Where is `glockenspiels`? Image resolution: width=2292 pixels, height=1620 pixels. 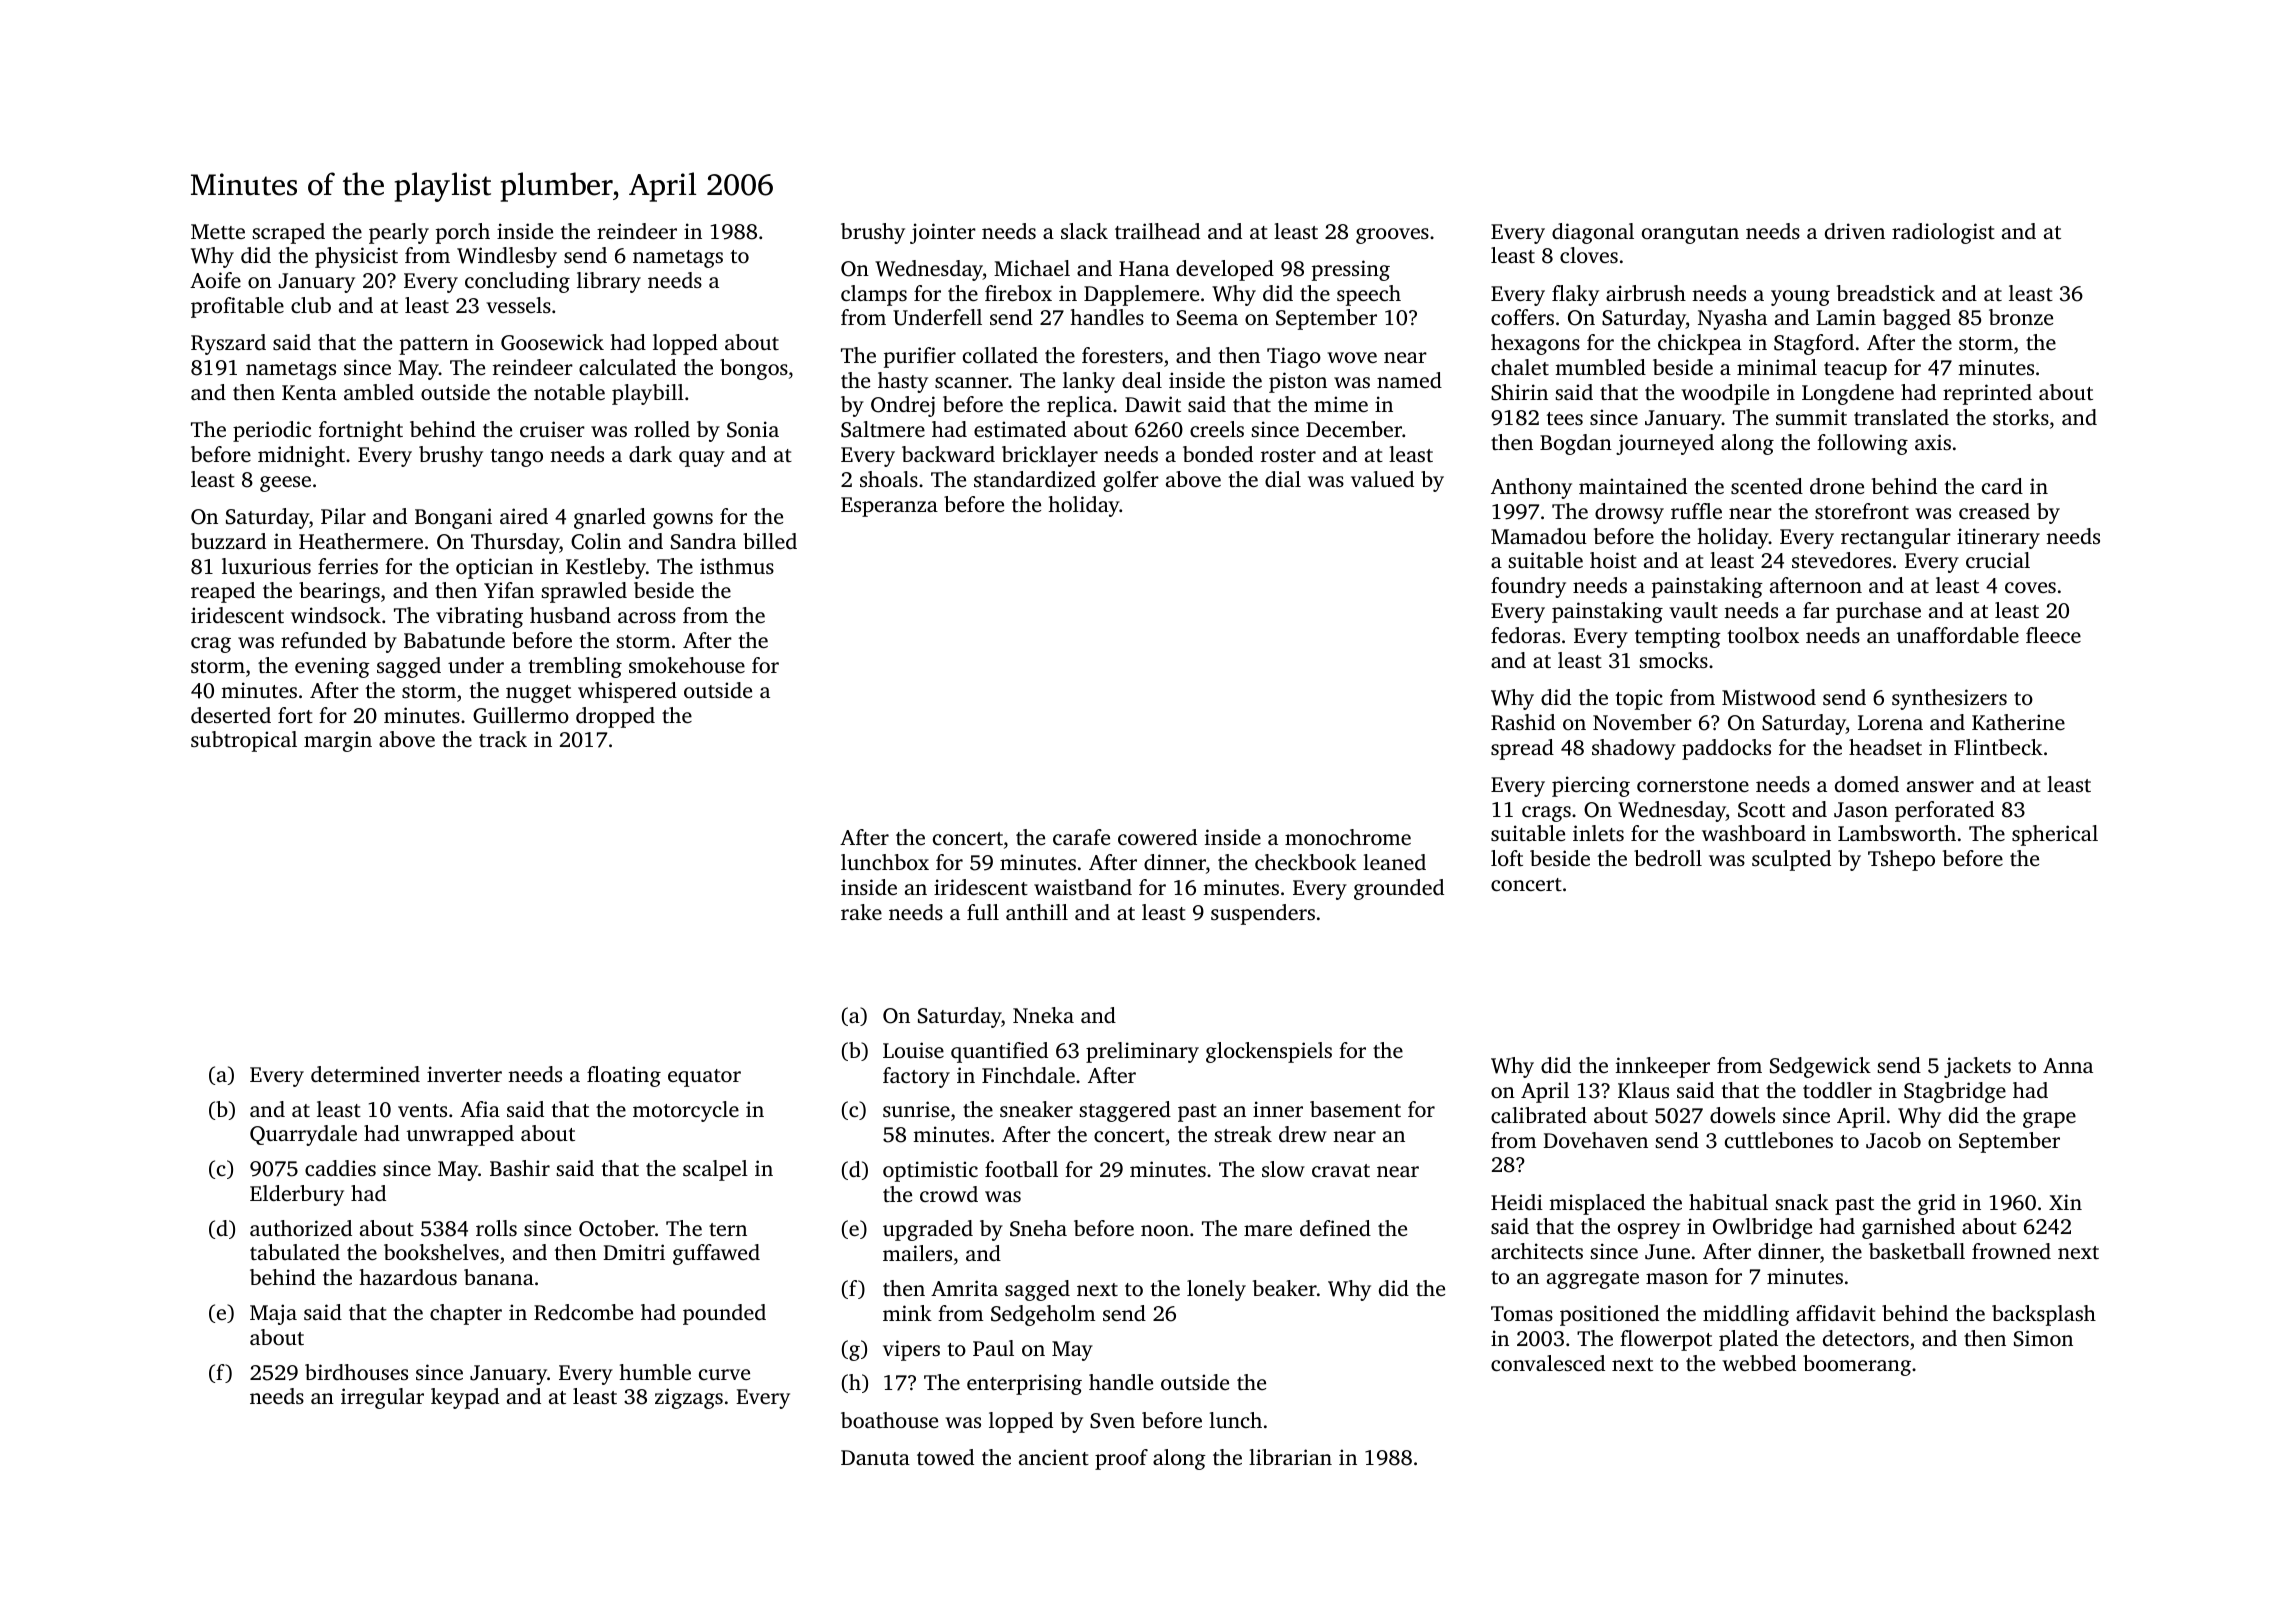 glockenspiels is located at coordinates (1269, 1052).
